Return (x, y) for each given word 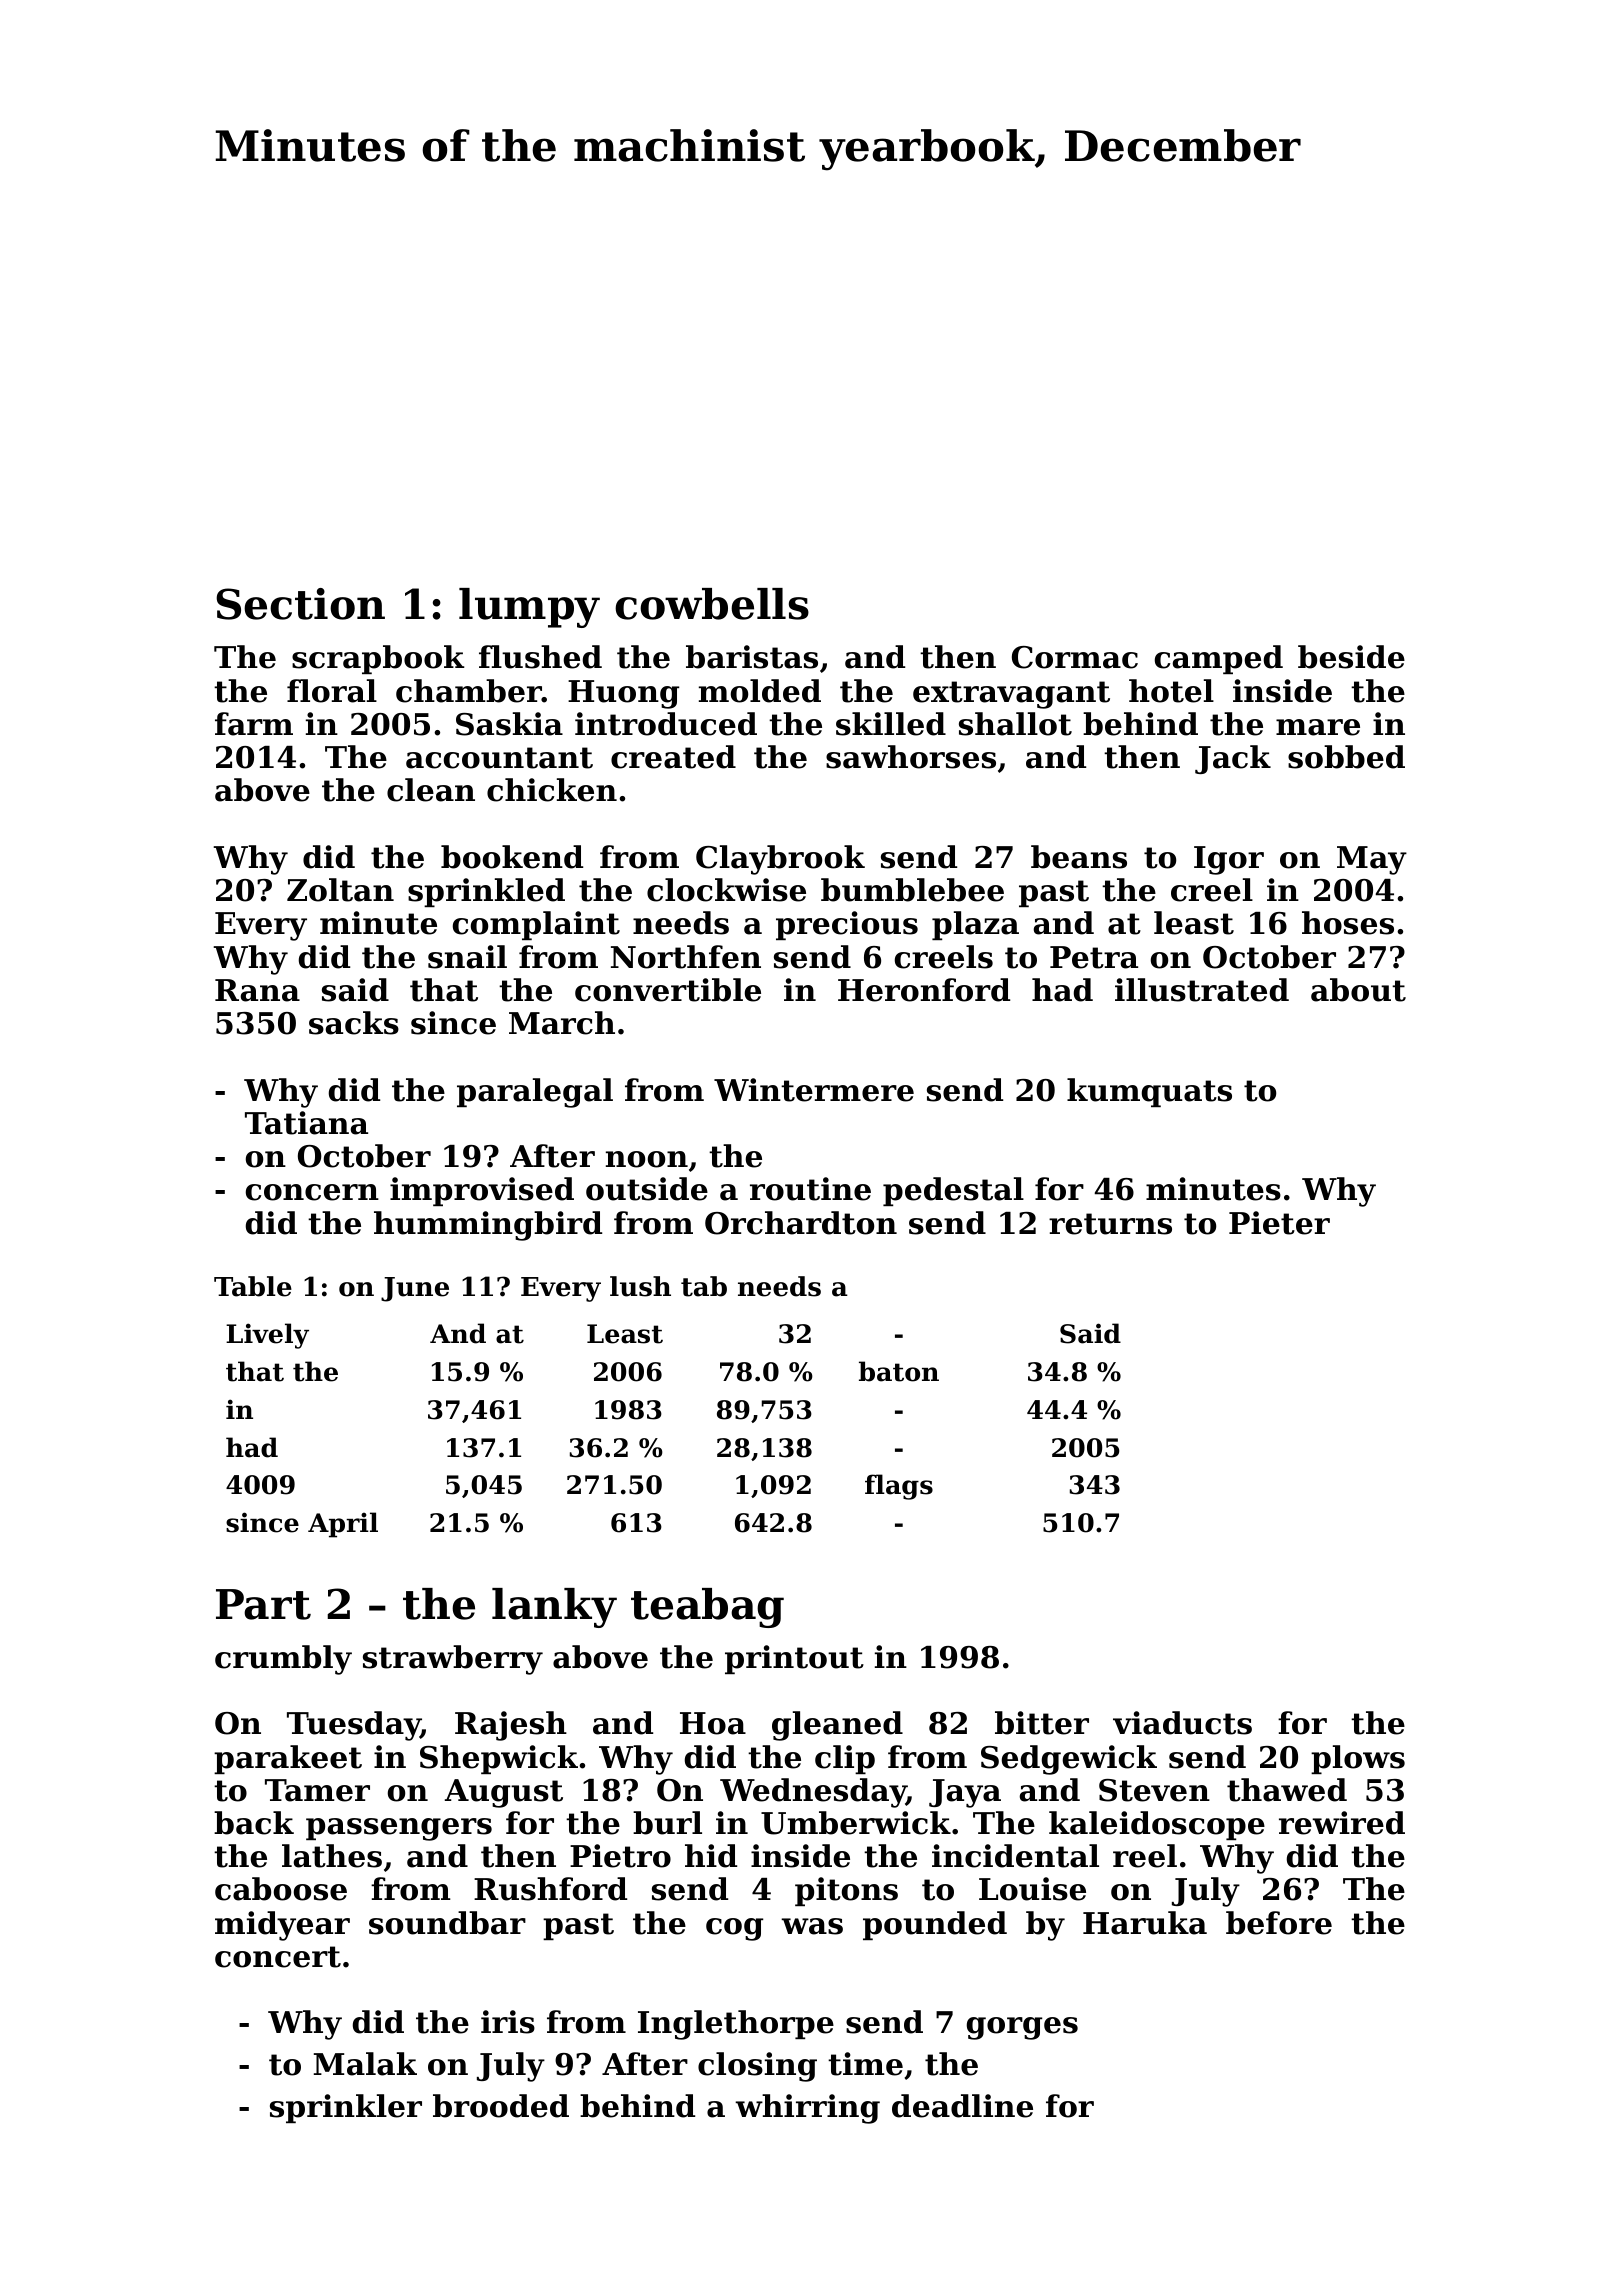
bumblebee (912, 890)
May (1372, 860)
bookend (512, 857)
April (343, 1525)
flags (899, 1487)
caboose (281, 1889)
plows (1358, 1759)
